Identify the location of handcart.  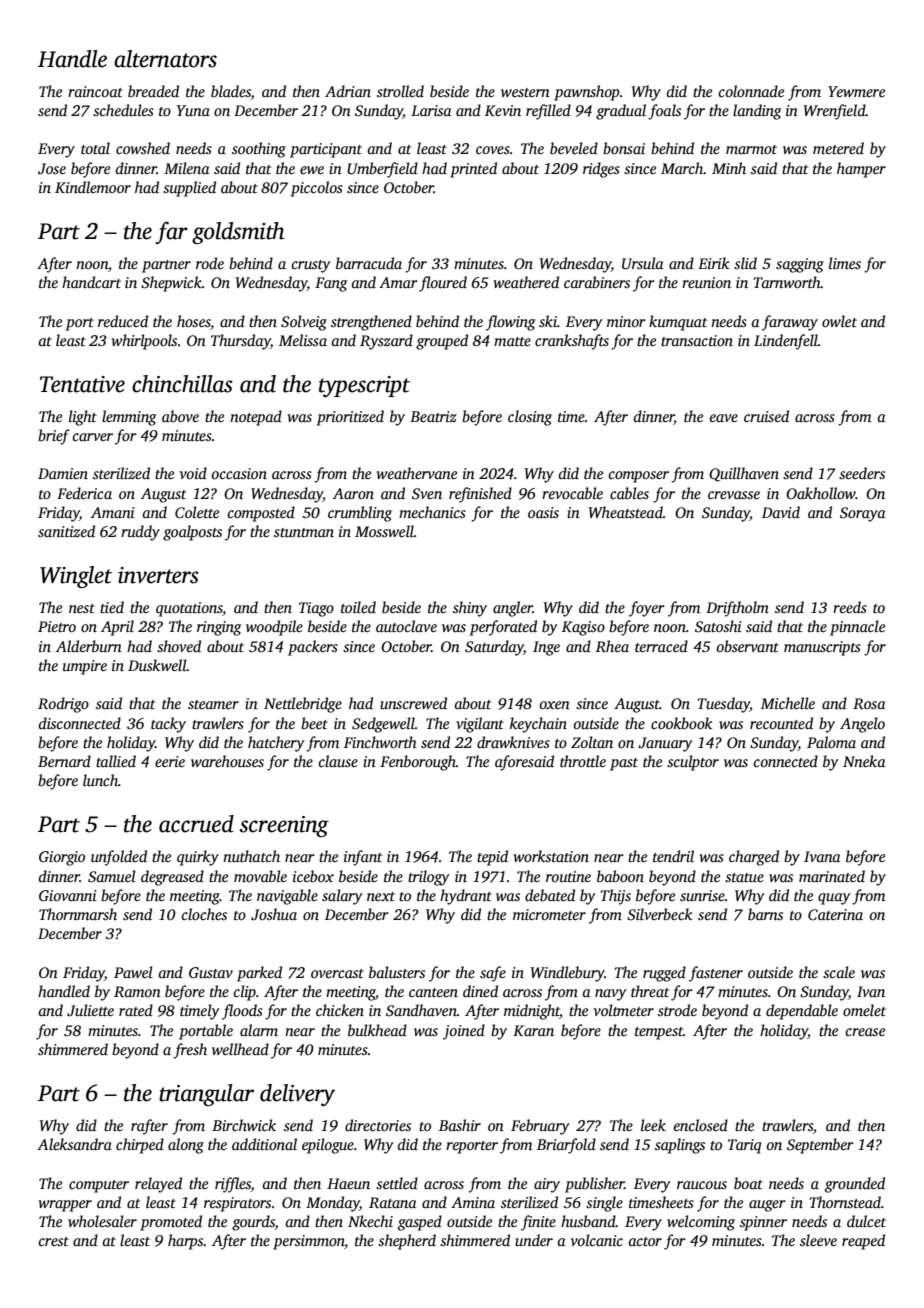
(91, 282).
